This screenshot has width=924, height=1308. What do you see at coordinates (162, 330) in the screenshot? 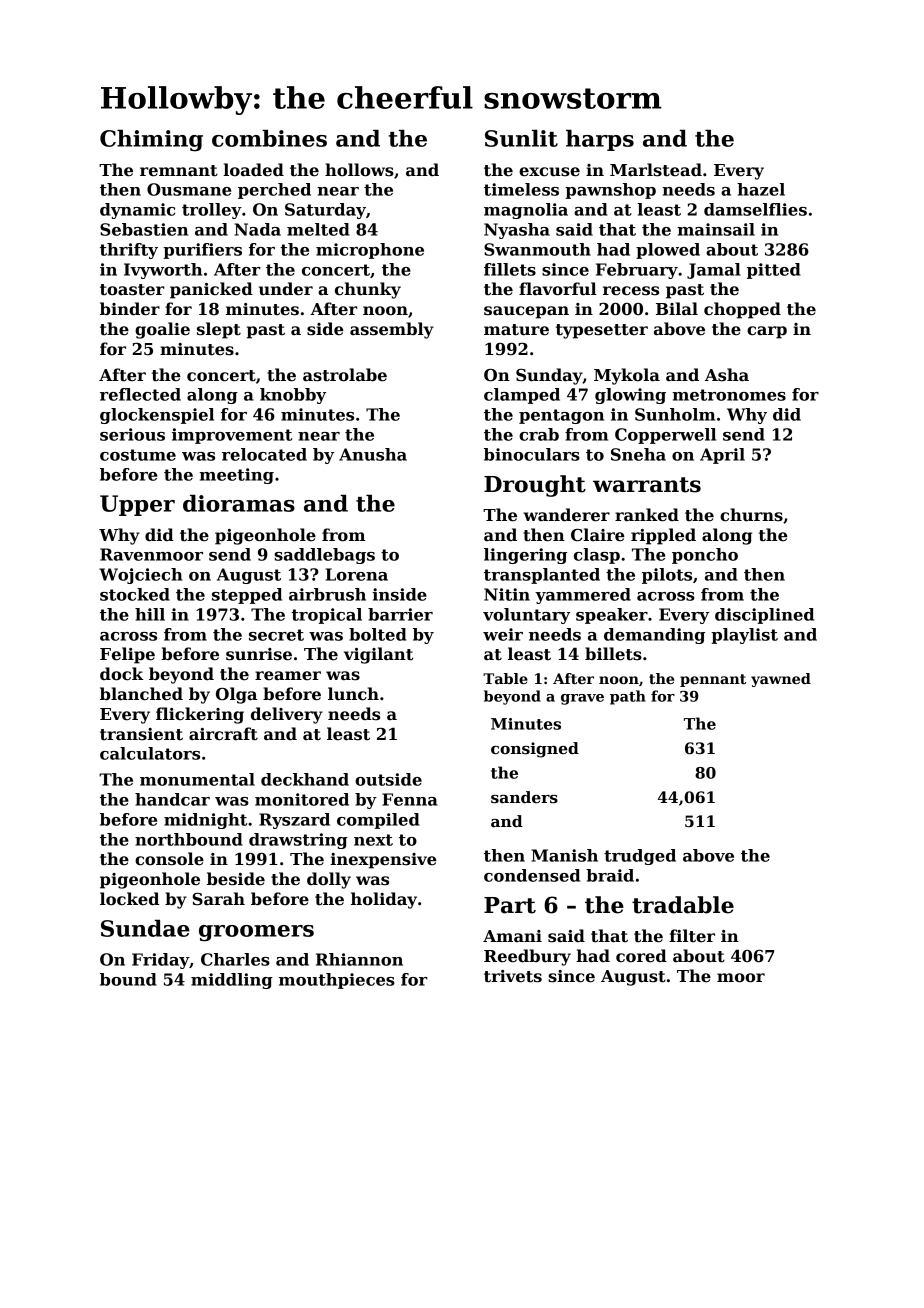
I see `goalie` at bounding box center [162, 330].
